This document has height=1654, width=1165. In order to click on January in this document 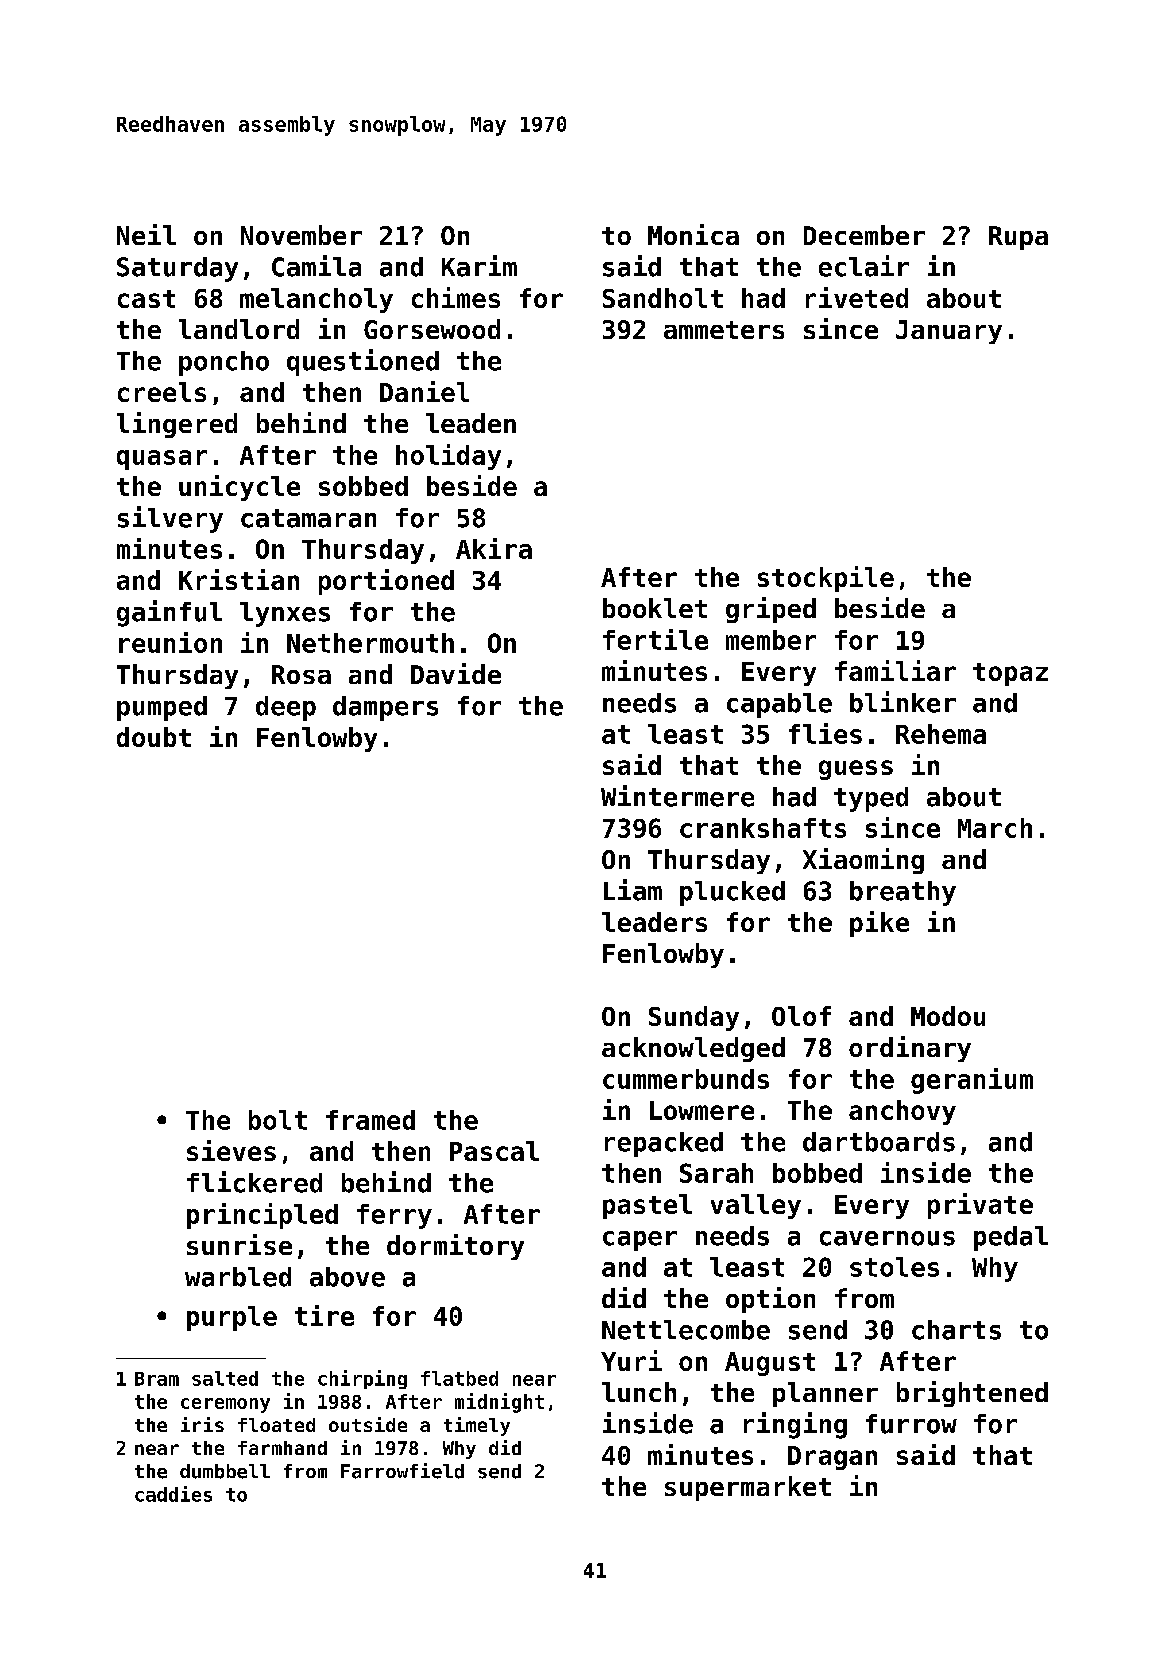, I will do `click(949, 332)`.
